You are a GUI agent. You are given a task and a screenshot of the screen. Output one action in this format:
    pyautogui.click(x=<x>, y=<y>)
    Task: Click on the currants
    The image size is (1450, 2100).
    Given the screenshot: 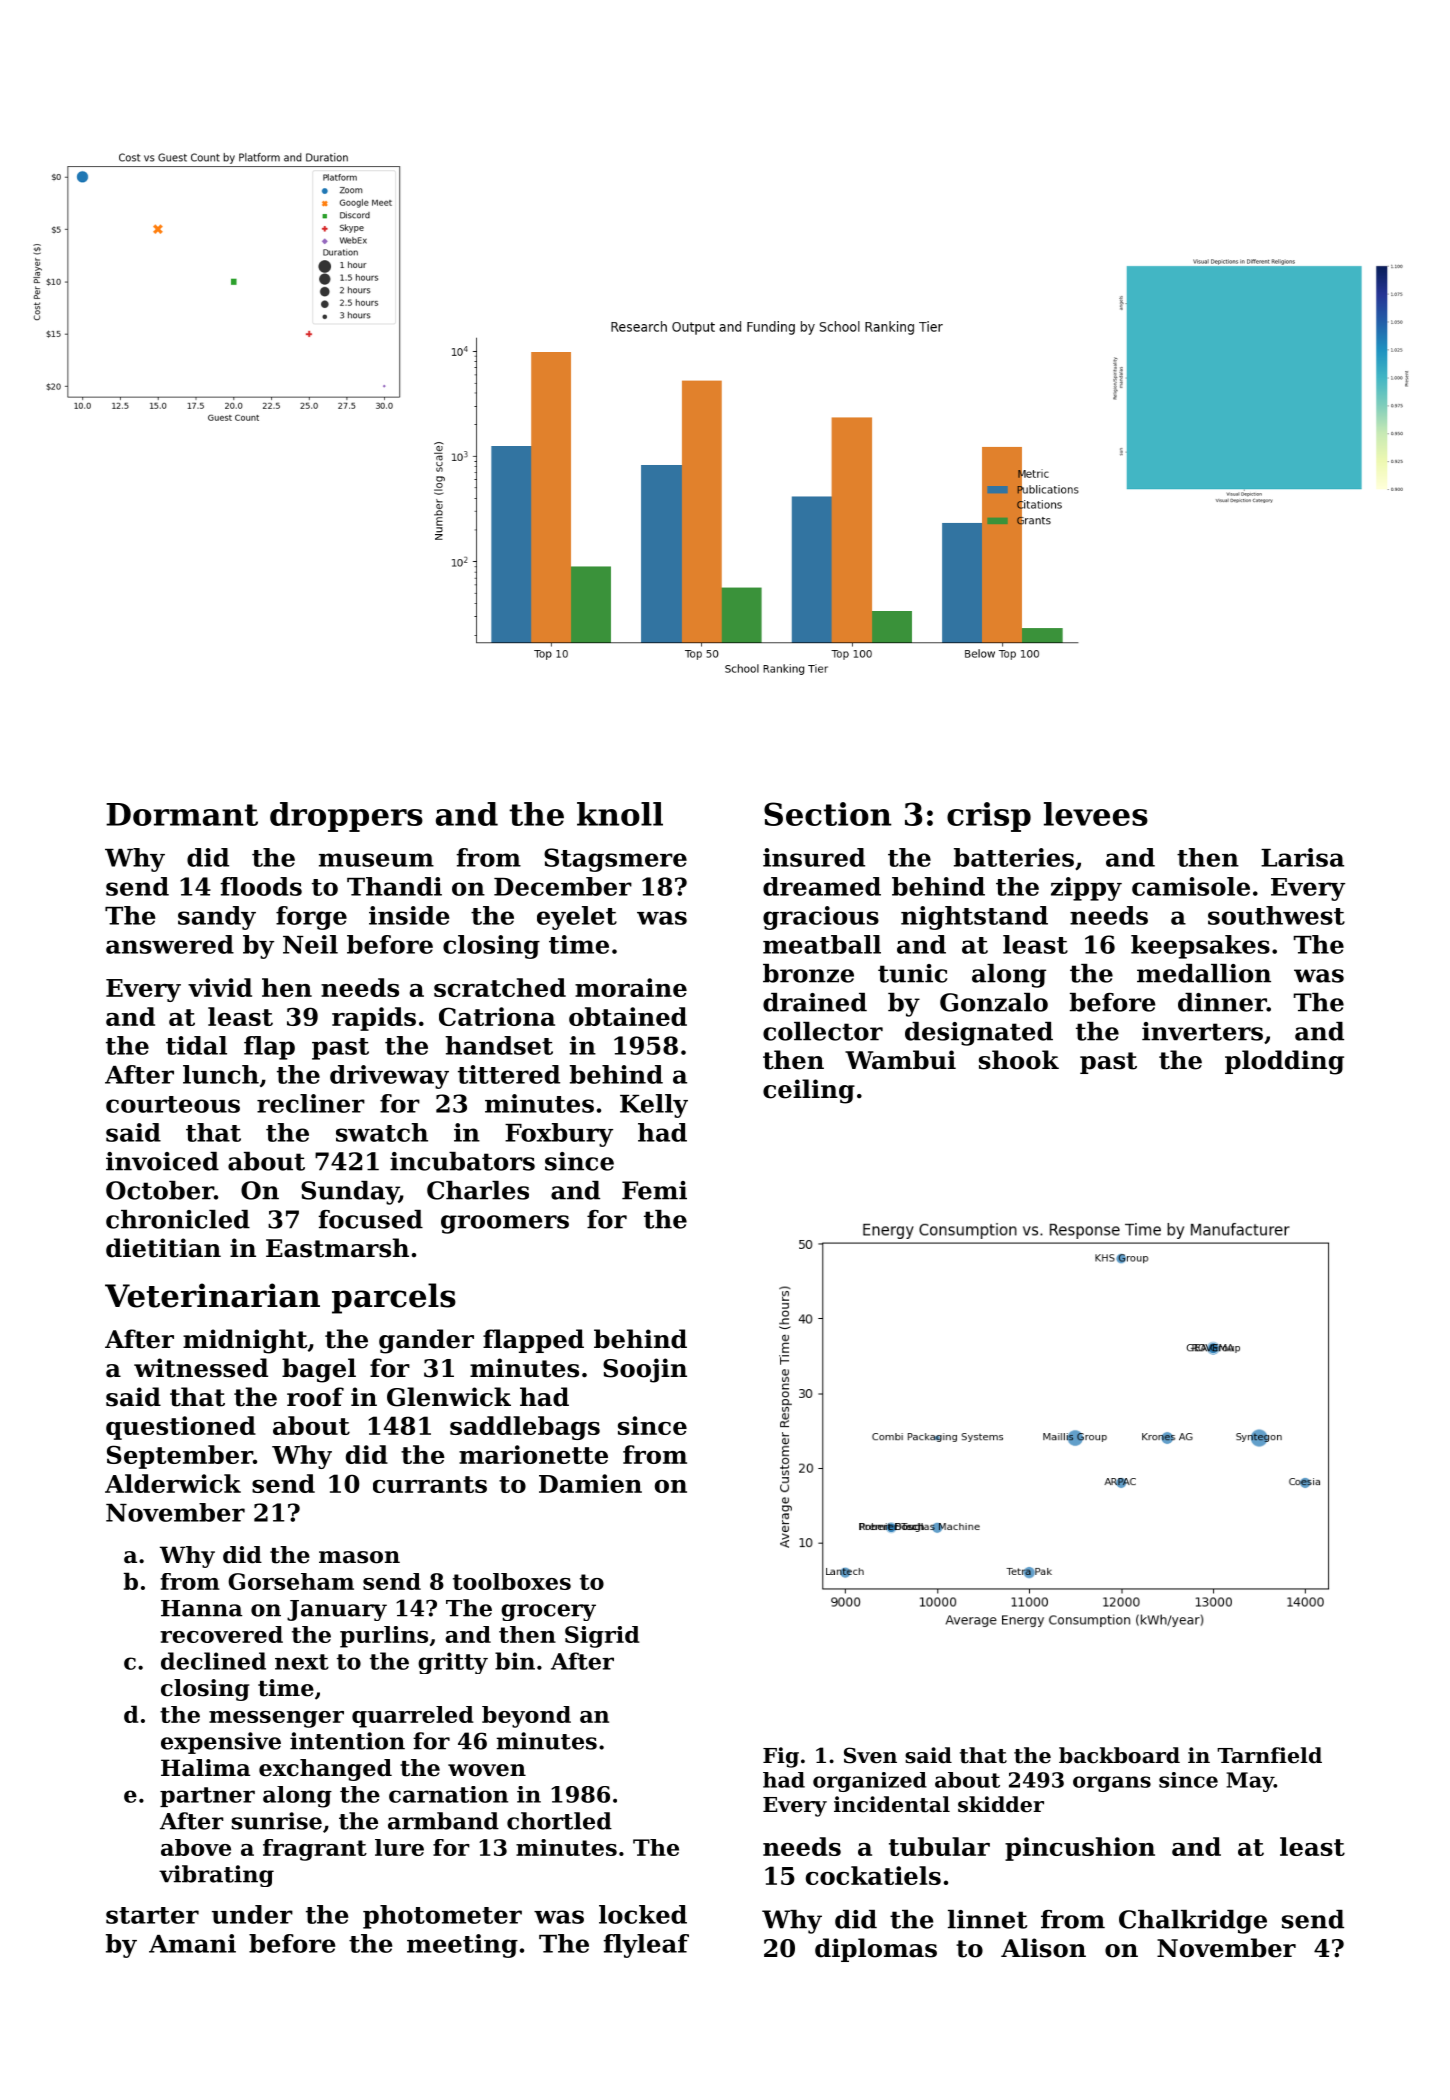 What is the action you would take?
    pyautogui.click(x=430, y=1484)
